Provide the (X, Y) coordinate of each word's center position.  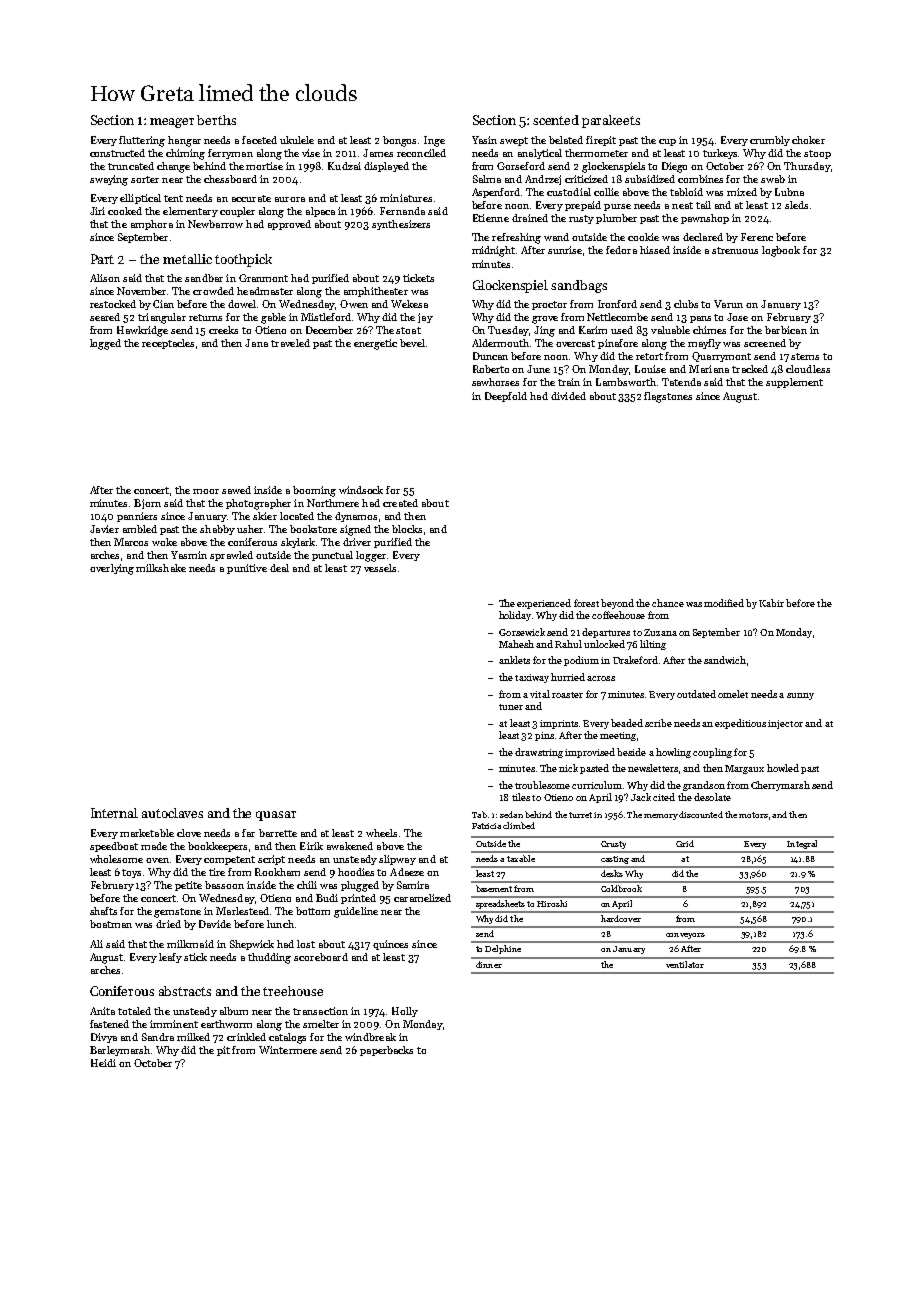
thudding (269, 958)
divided (568, 396)
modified (724, 603)
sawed (236, 490)
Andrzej (543, 180)
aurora (290, 199)
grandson (704, 786)
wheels (381, 833)
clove (189, 833)
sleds (796, 205)
